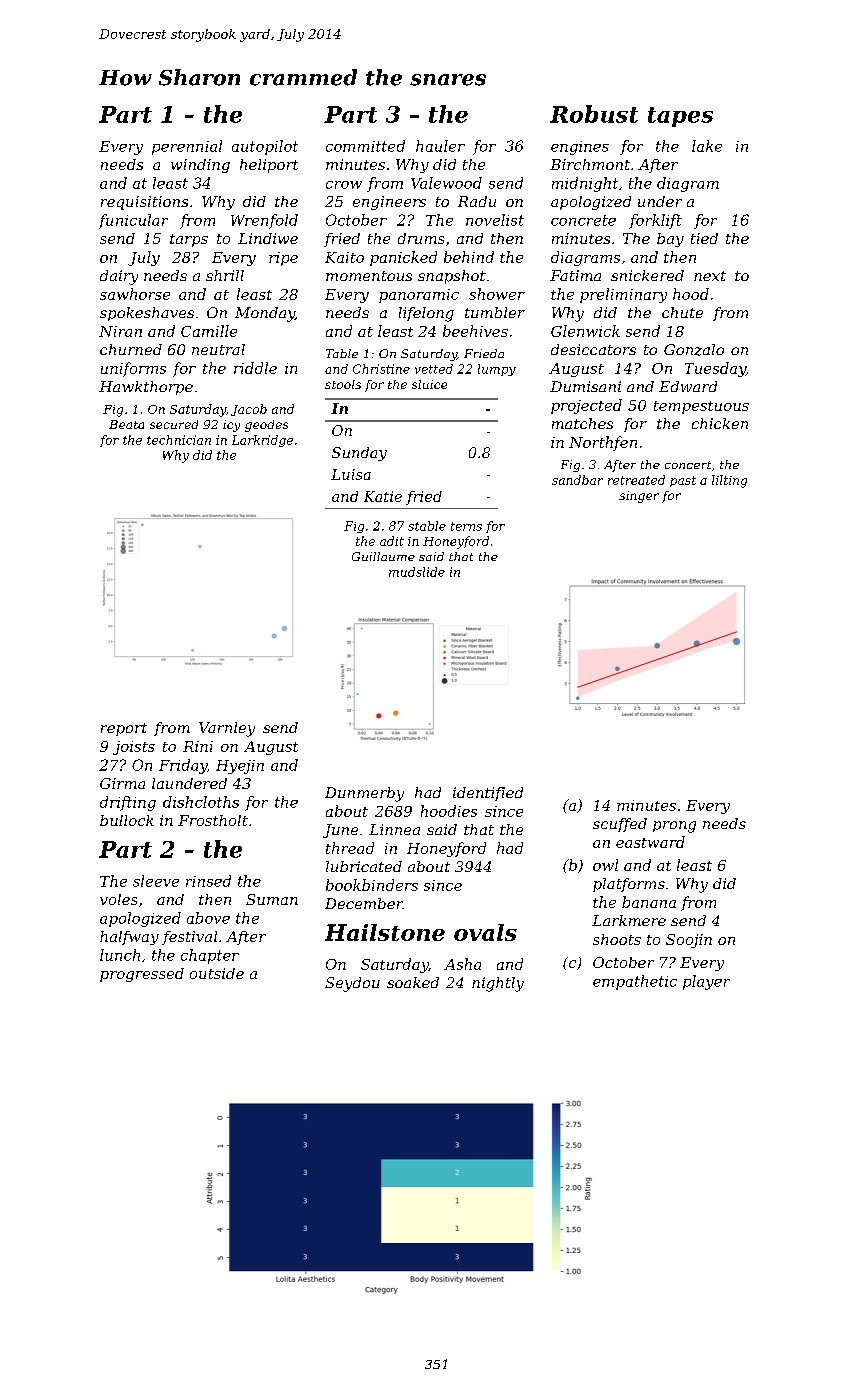 The image size is (849, 1400). I want to click on funicular, so click(133, 221).
